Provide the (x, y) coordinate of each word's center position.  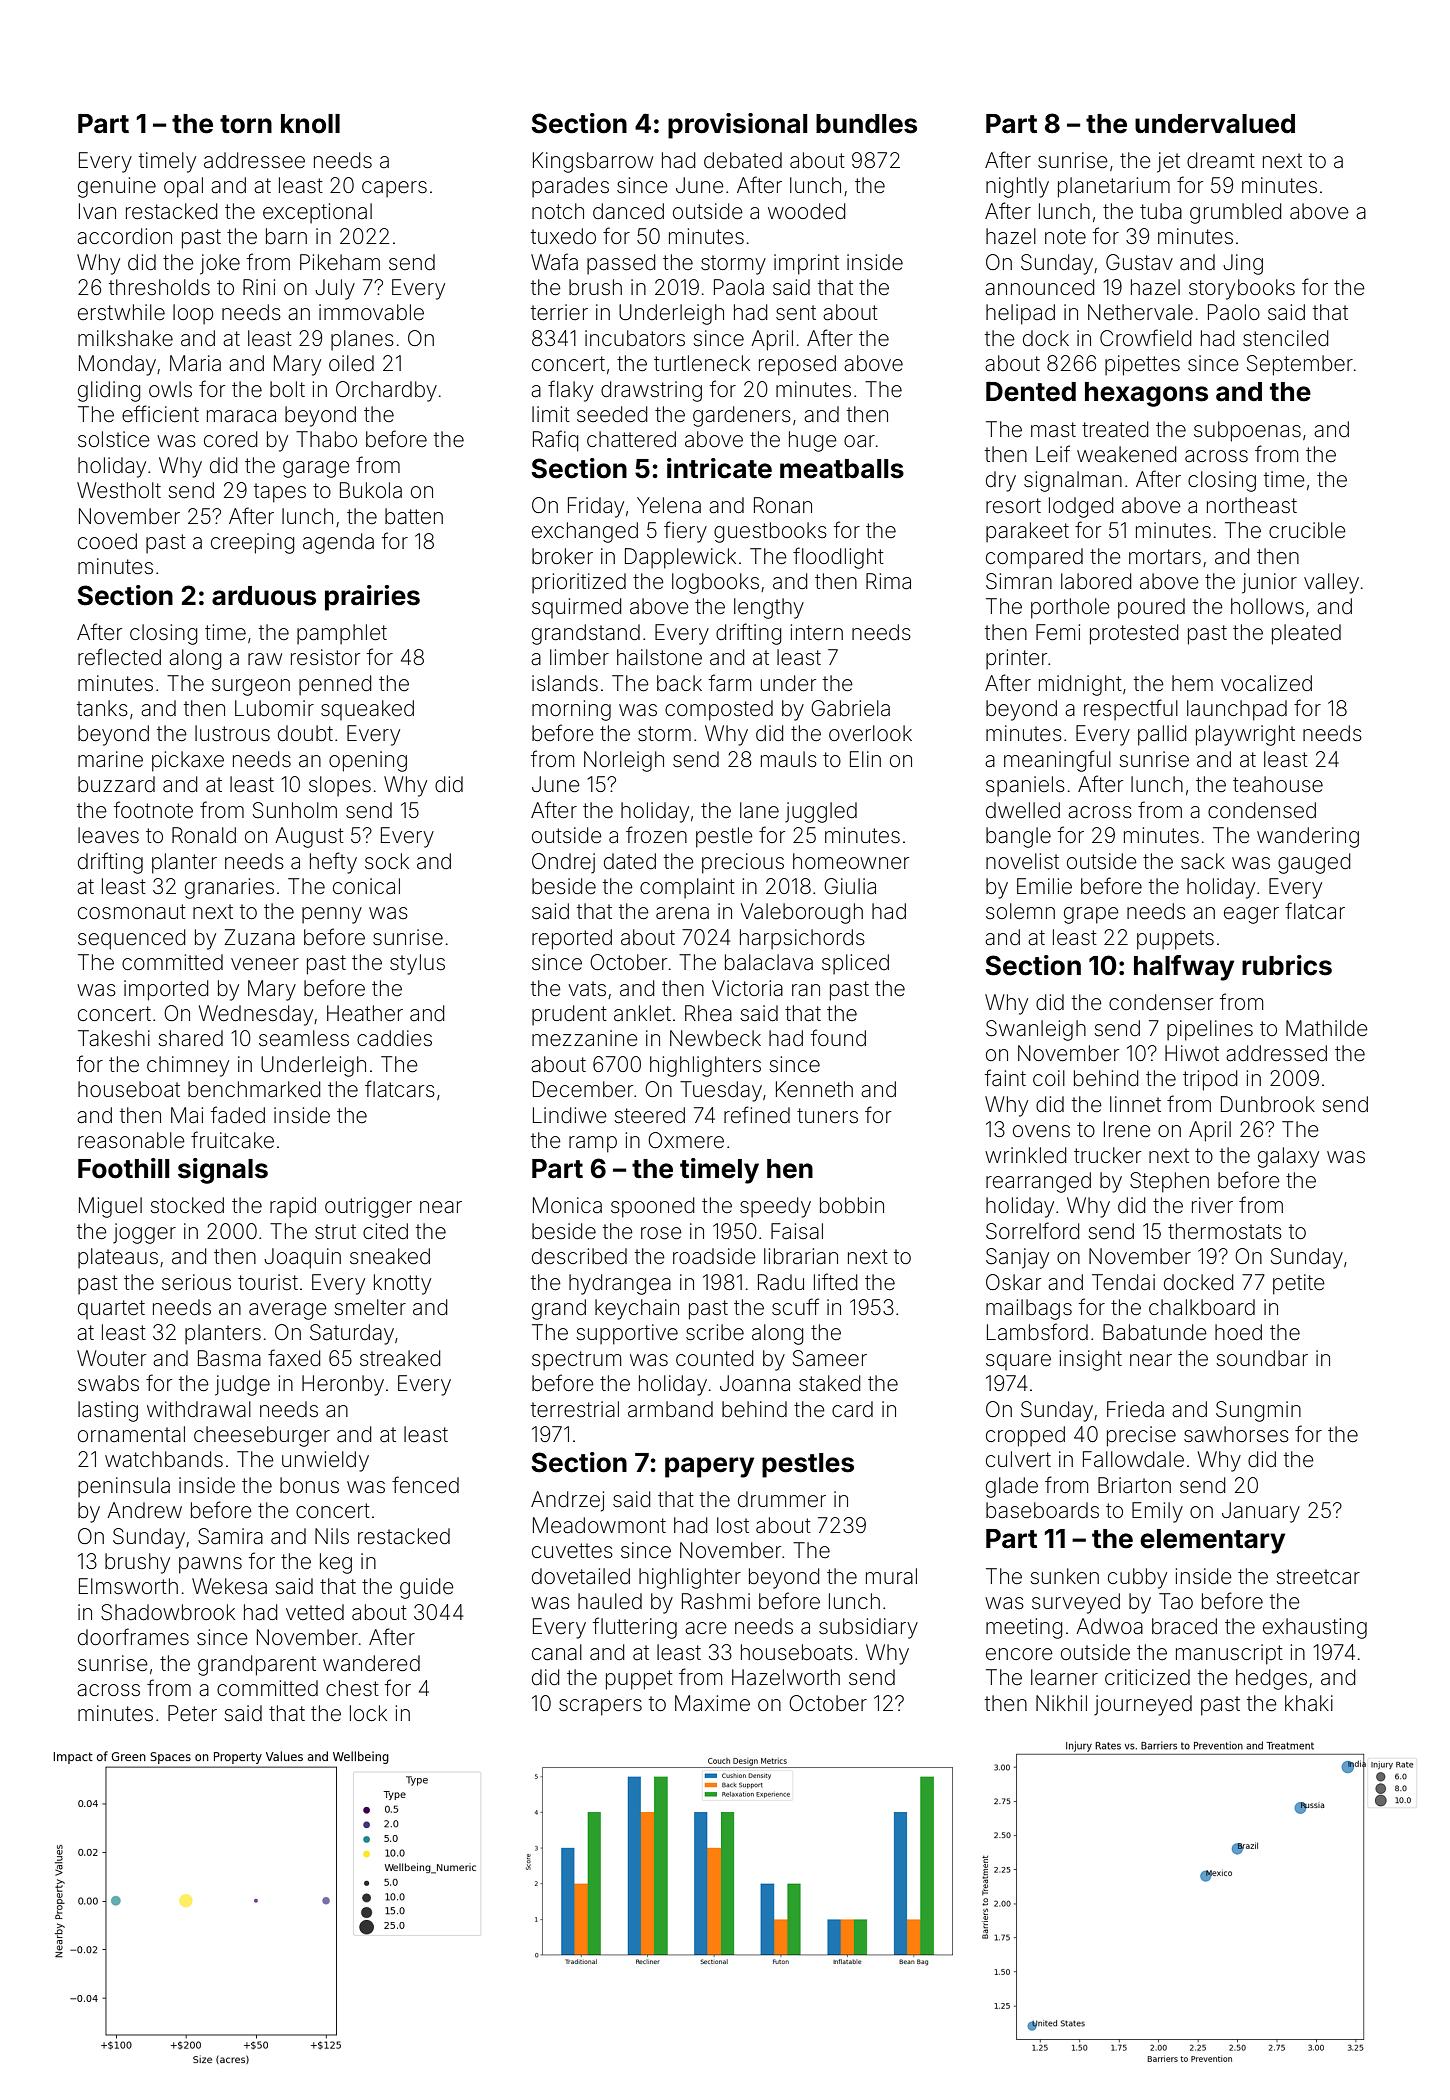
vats (587, 989)
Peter (192, 1713)
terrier (559, 312)
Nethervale (1140, 312)
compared (1034, 558)
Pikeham (340, 262)
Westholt (119, 490)
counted (714, 1358)
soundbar (1262, 1358)
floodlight (838, 558)
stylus (417, 964)
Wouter (111, 1358)
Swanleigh (1036, 1030)
